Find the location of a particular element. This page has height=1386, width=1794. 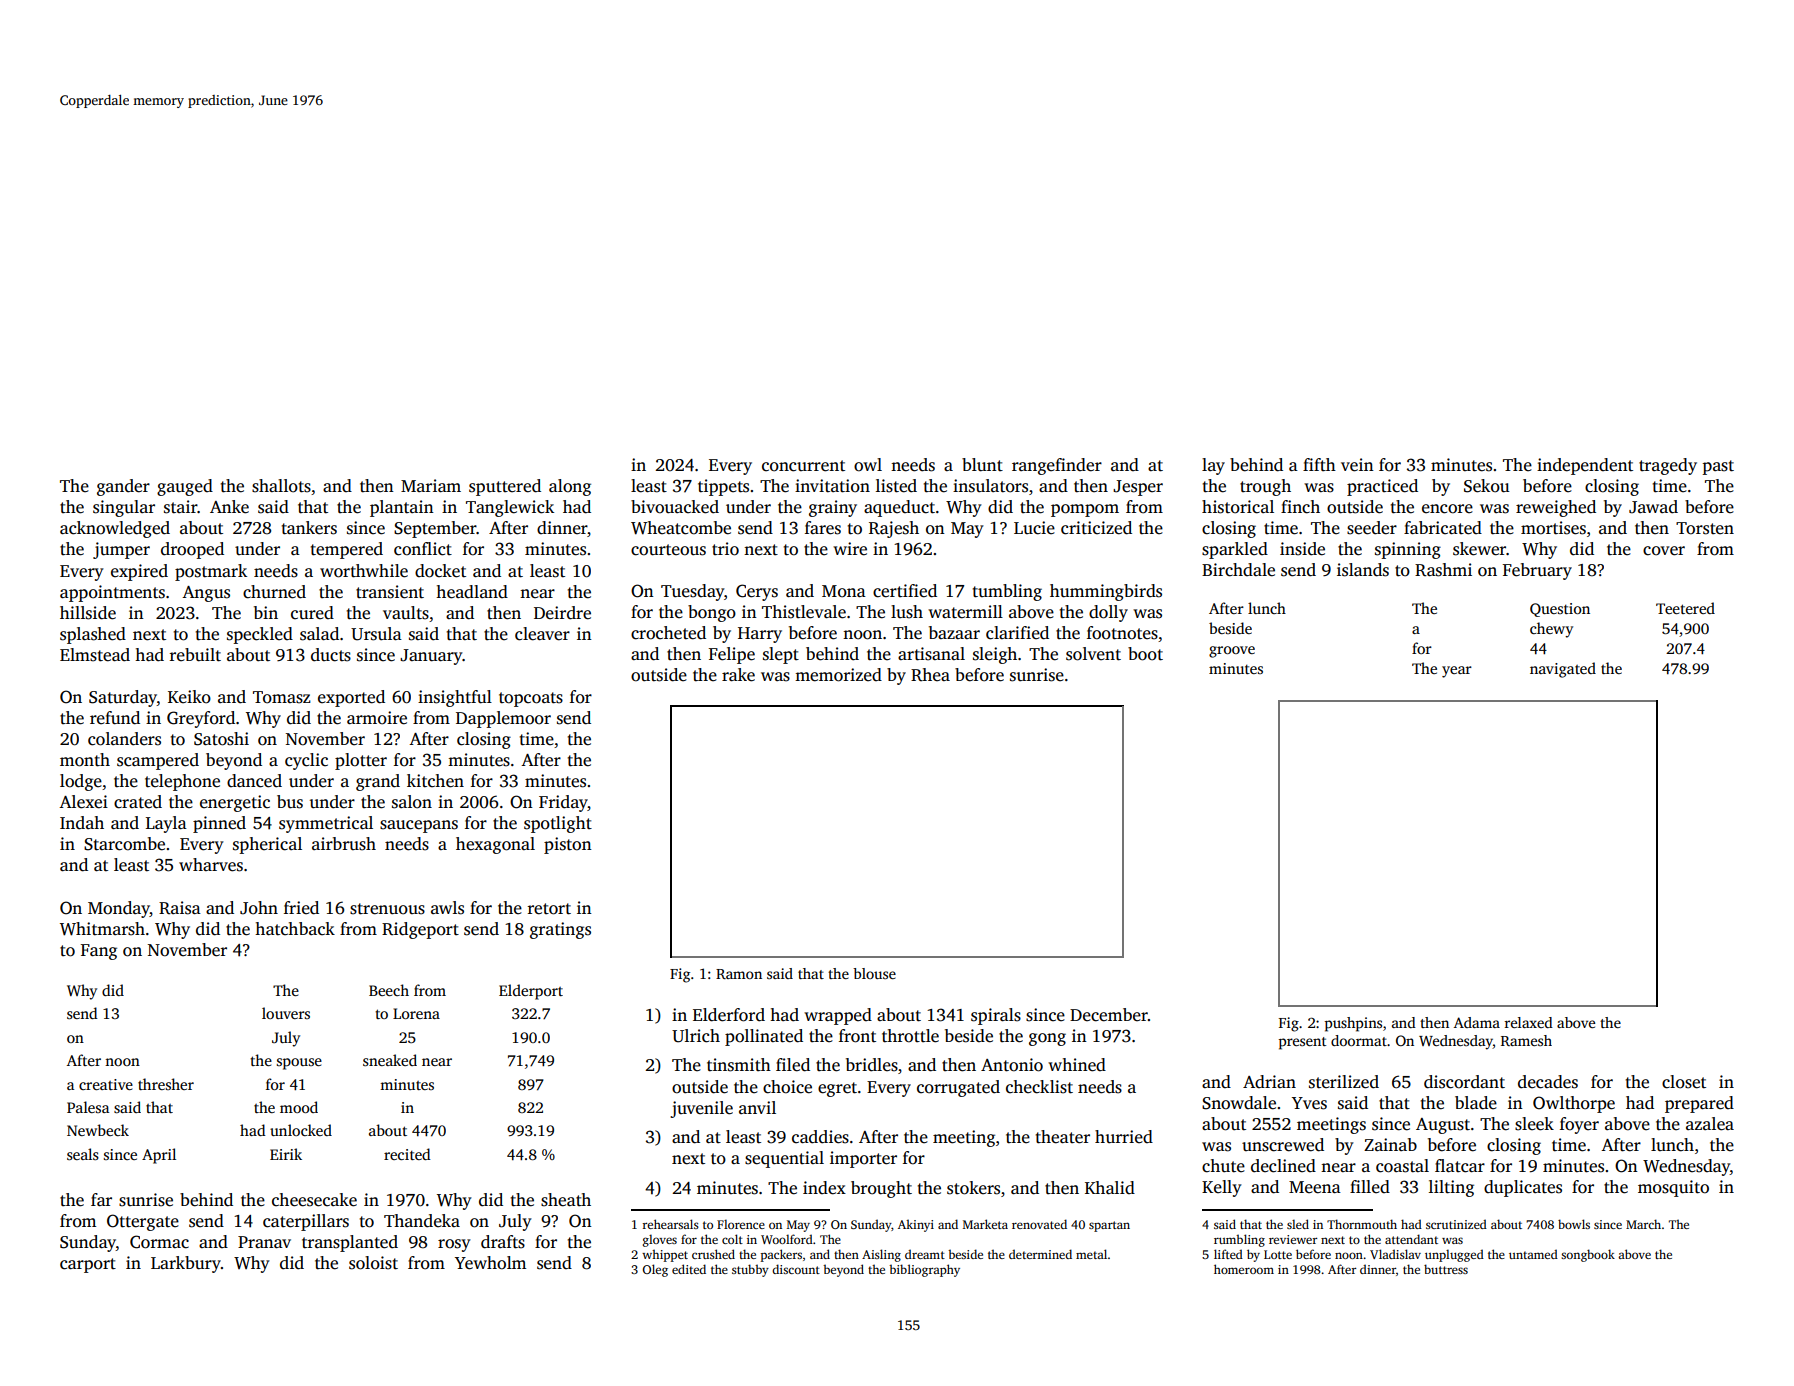

Ottergate is located at coordinates (143, 1222).
